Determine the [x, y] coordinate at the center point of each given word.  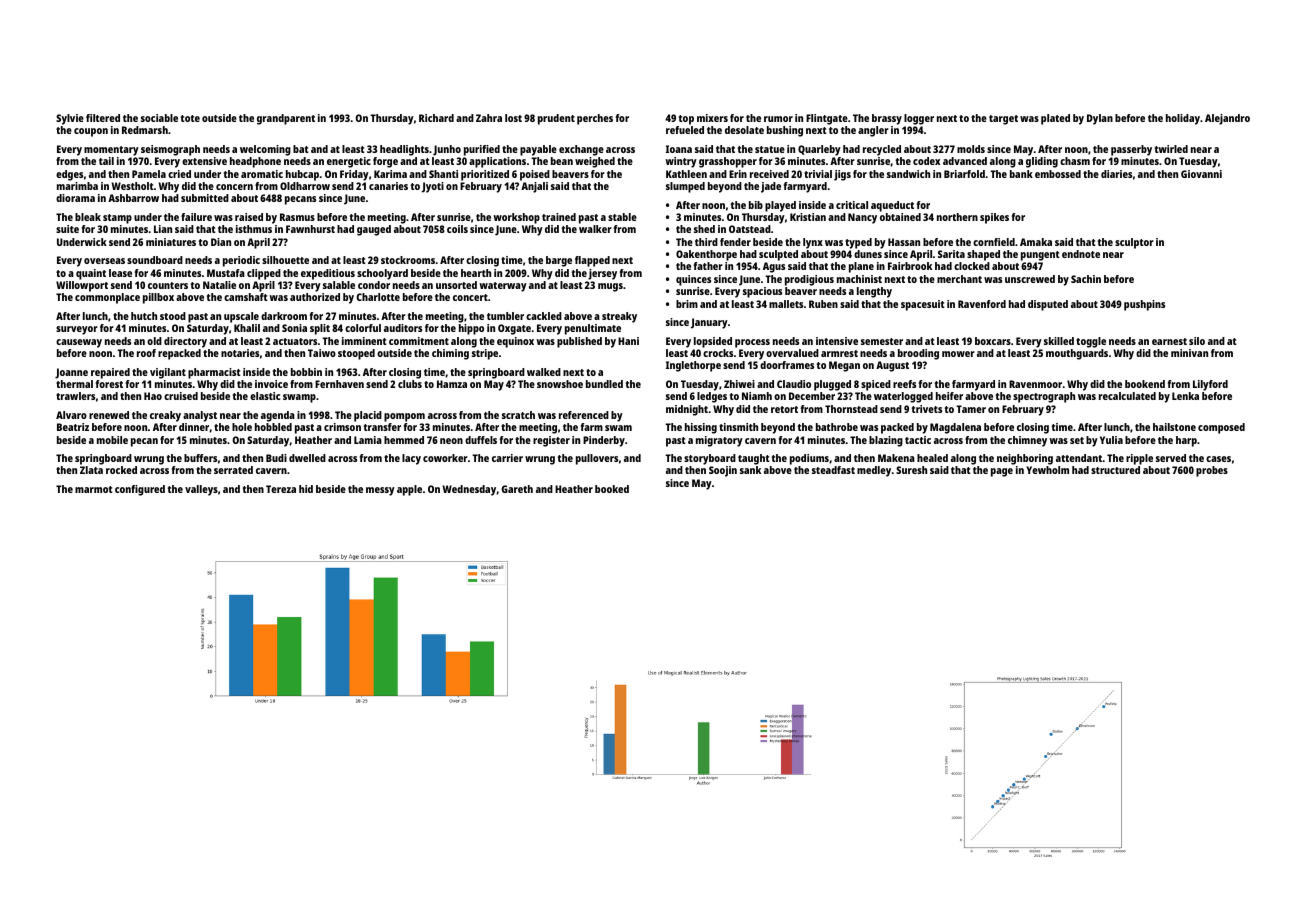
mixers [712, 118]
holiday [1183, 119]
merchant [959, 279]
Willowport [82, 286]
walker [595, 229]
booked [612, 489]
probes [1212, 471]
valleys [201, 490]
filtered [103, 118]
